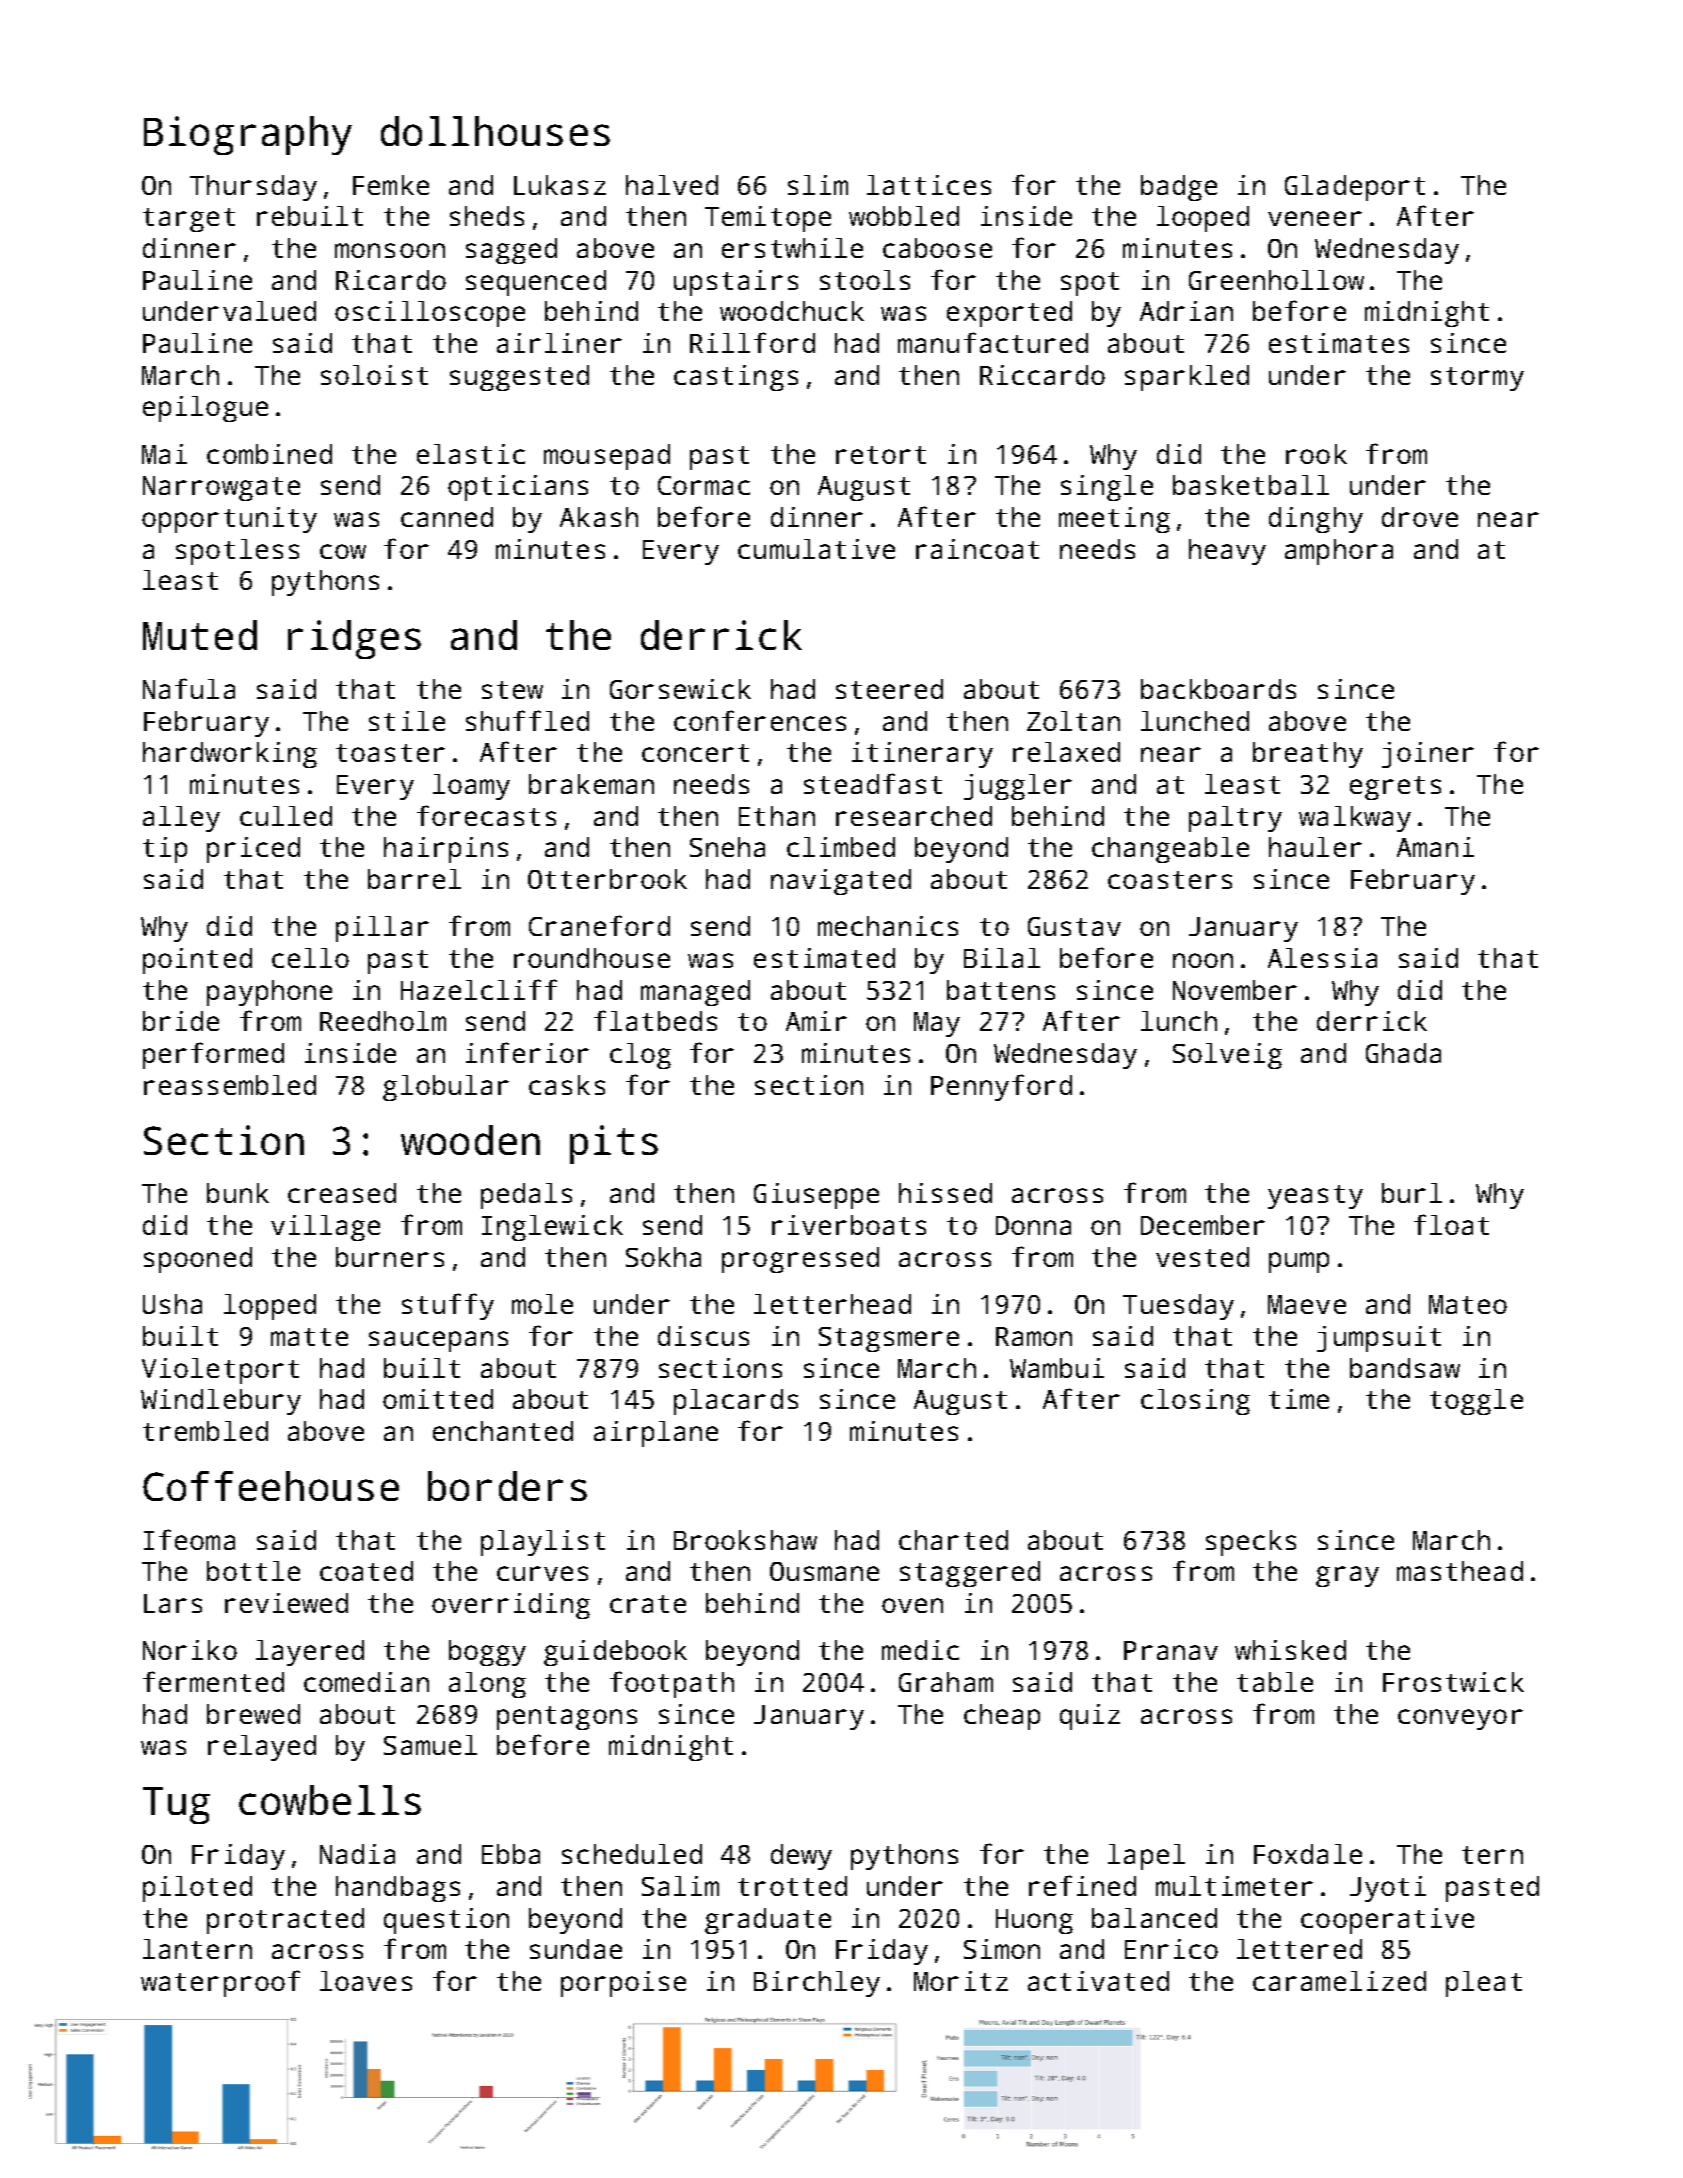 The height and width of the page is (2178, 1683). What do you see at coordinates (1460, 1571) in the page?
I see `masthead` at bounding box center [1460, 1571].
